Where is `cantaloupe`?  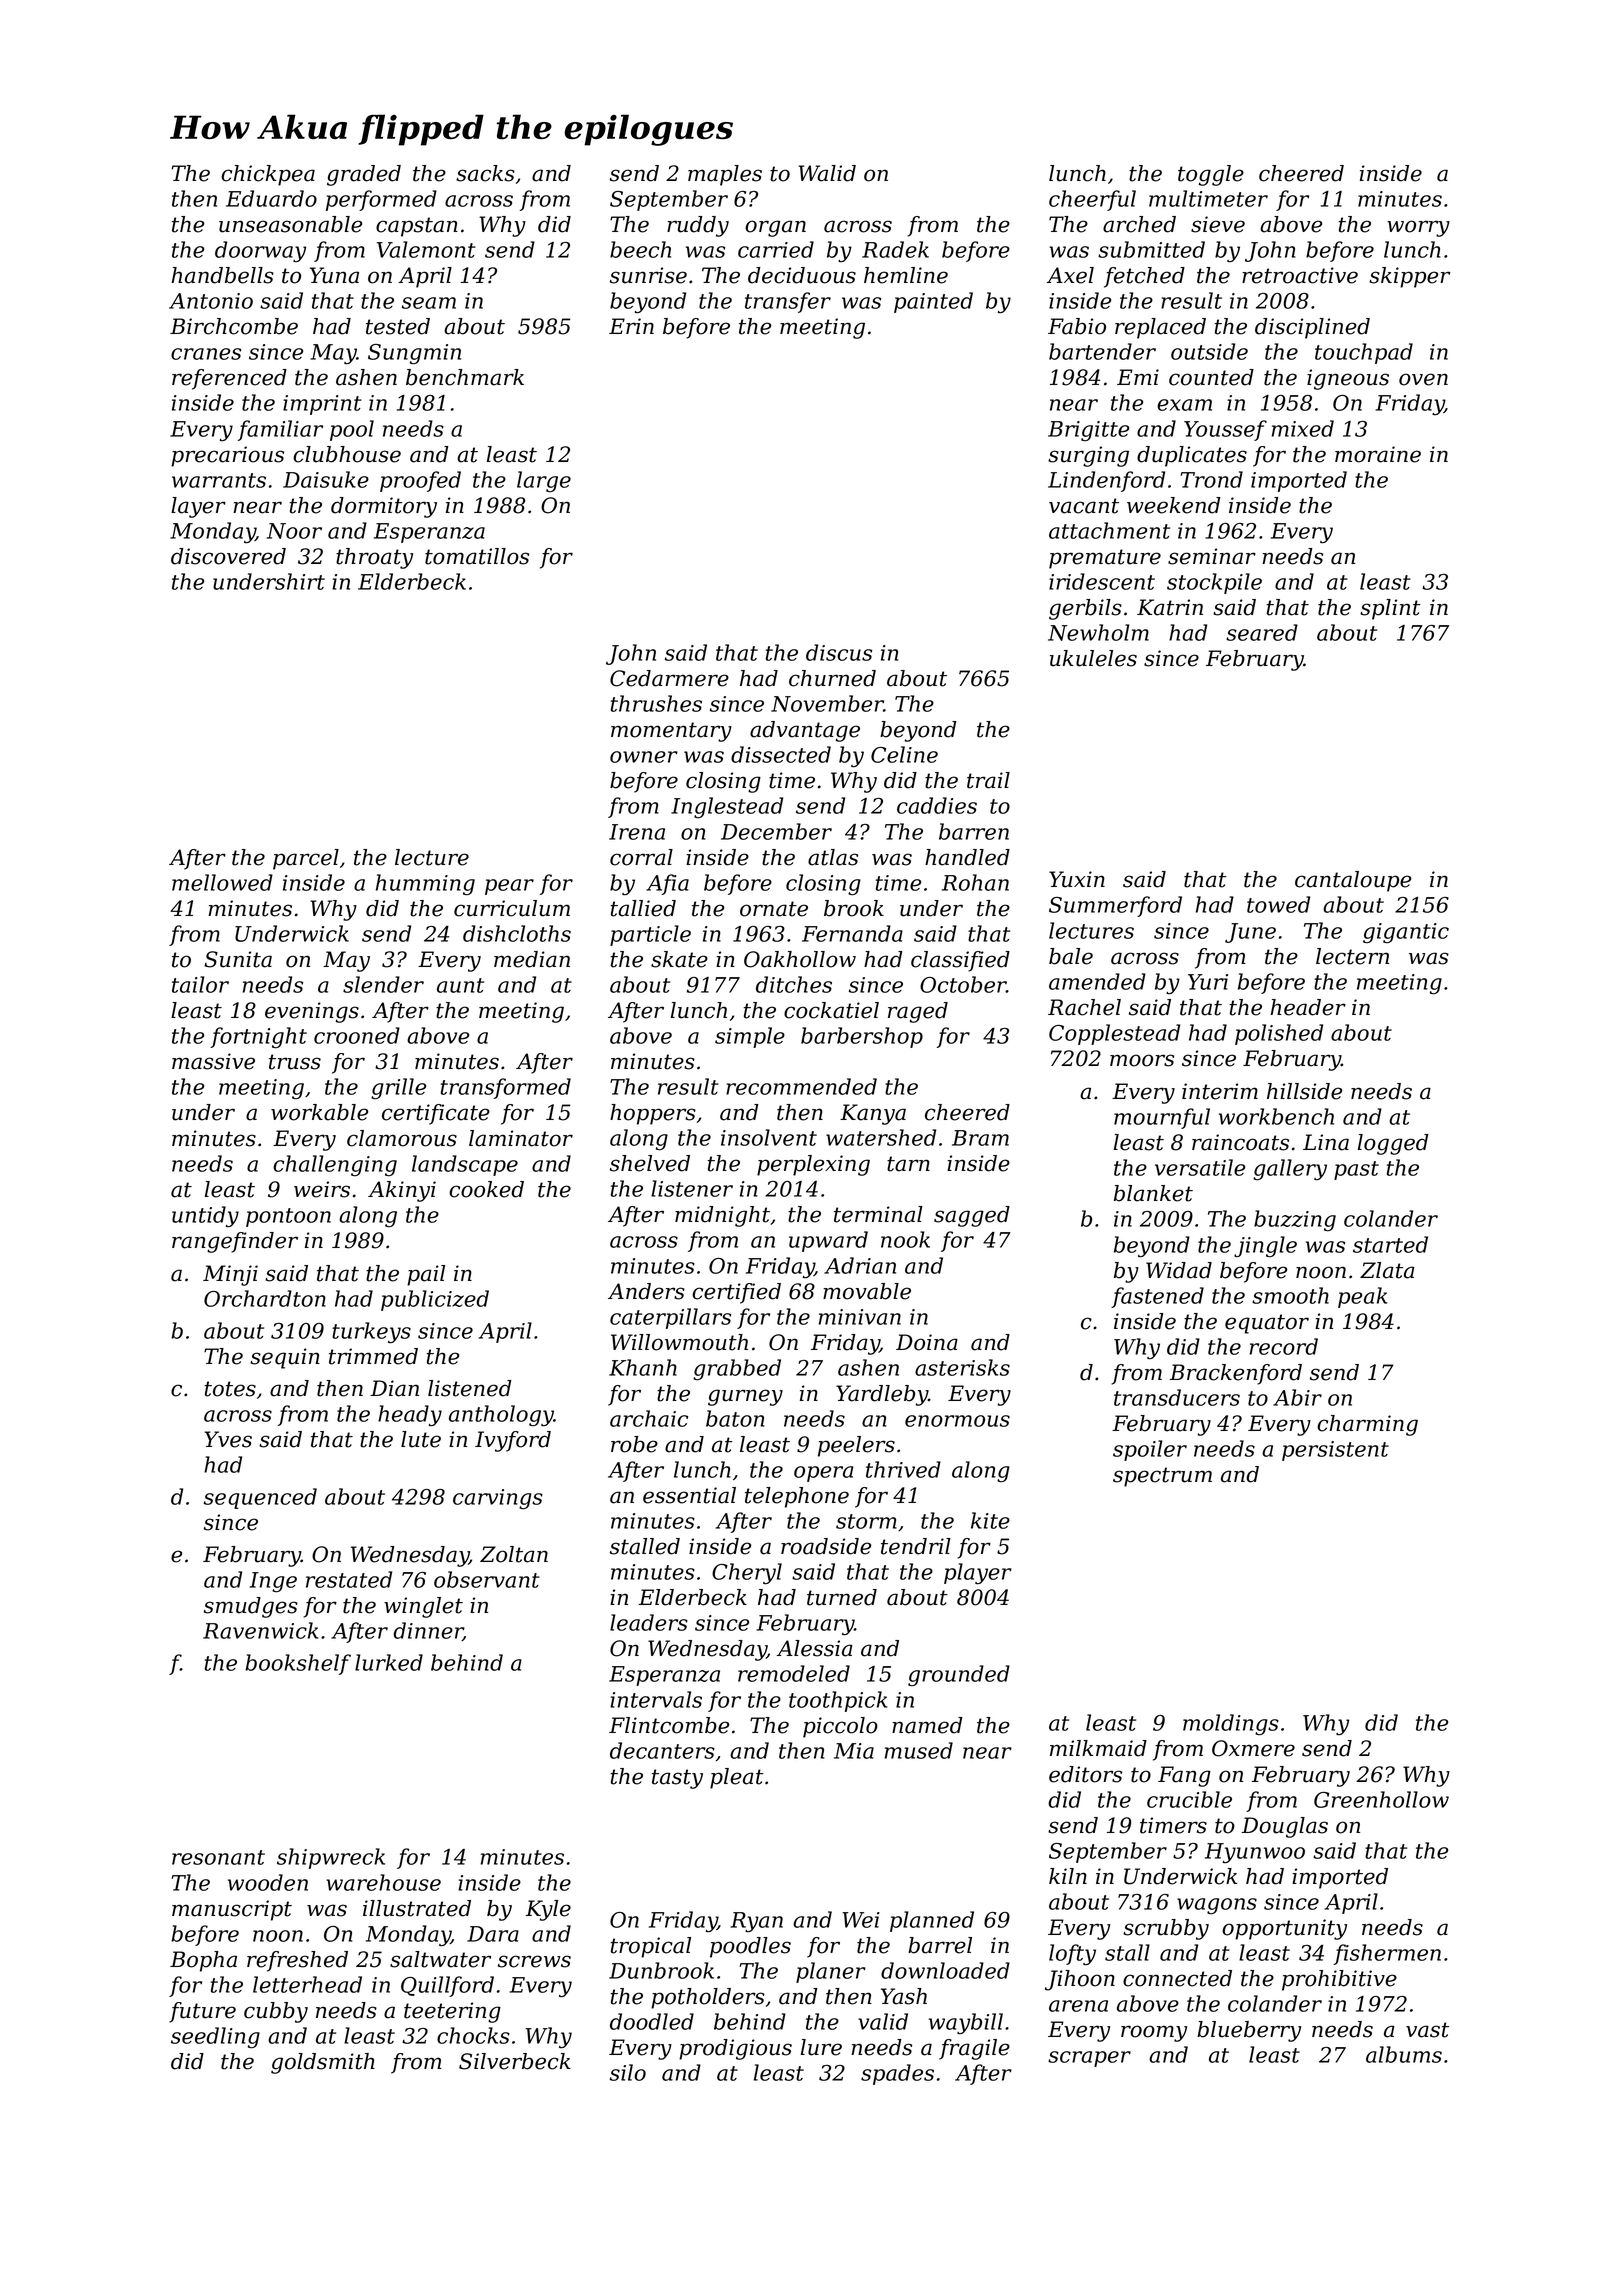
cantaloupe is located at coordinates (1353, 881).
